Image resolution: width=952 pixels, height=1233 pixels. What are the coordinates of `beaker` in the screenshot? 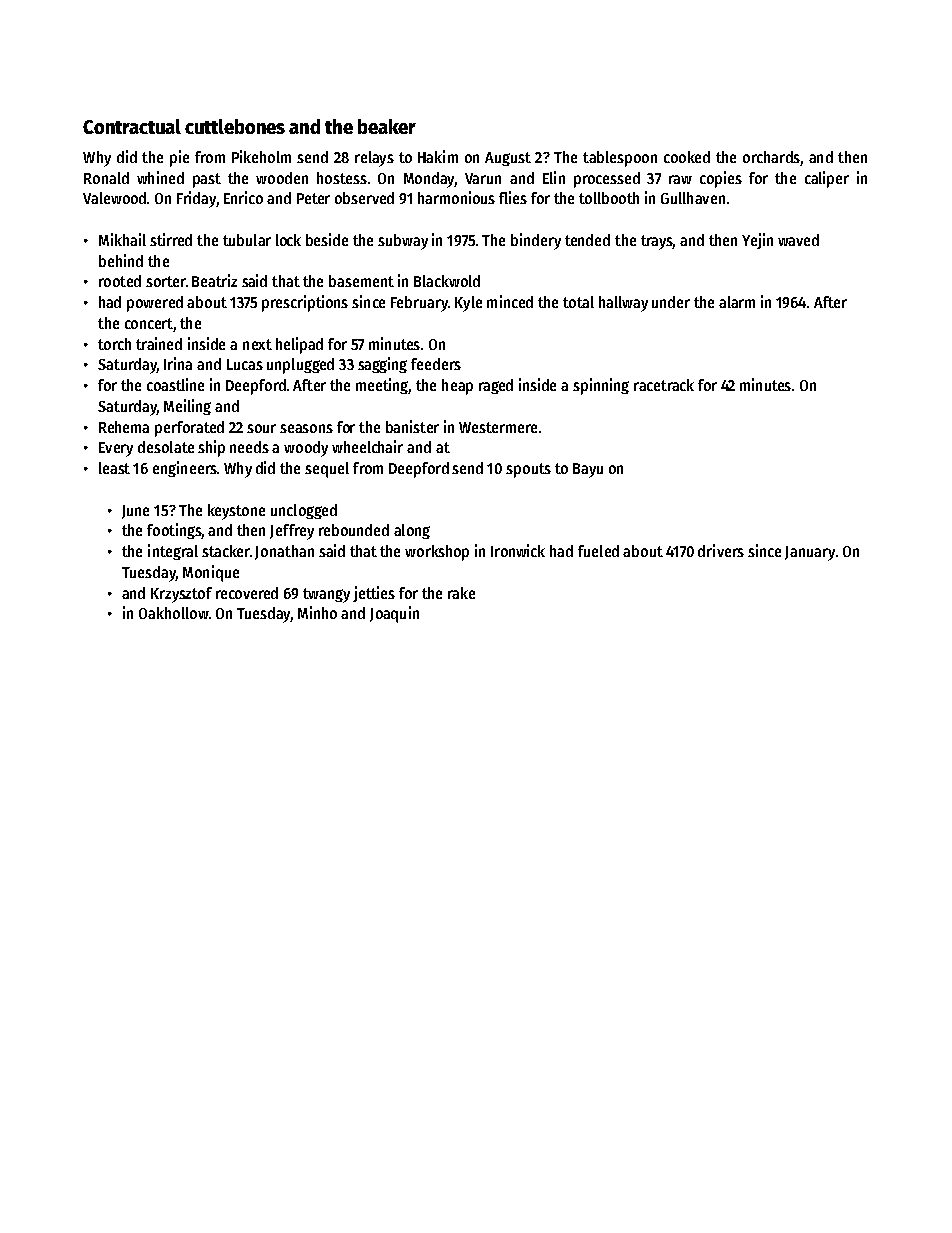 It's located at (387, 126).
